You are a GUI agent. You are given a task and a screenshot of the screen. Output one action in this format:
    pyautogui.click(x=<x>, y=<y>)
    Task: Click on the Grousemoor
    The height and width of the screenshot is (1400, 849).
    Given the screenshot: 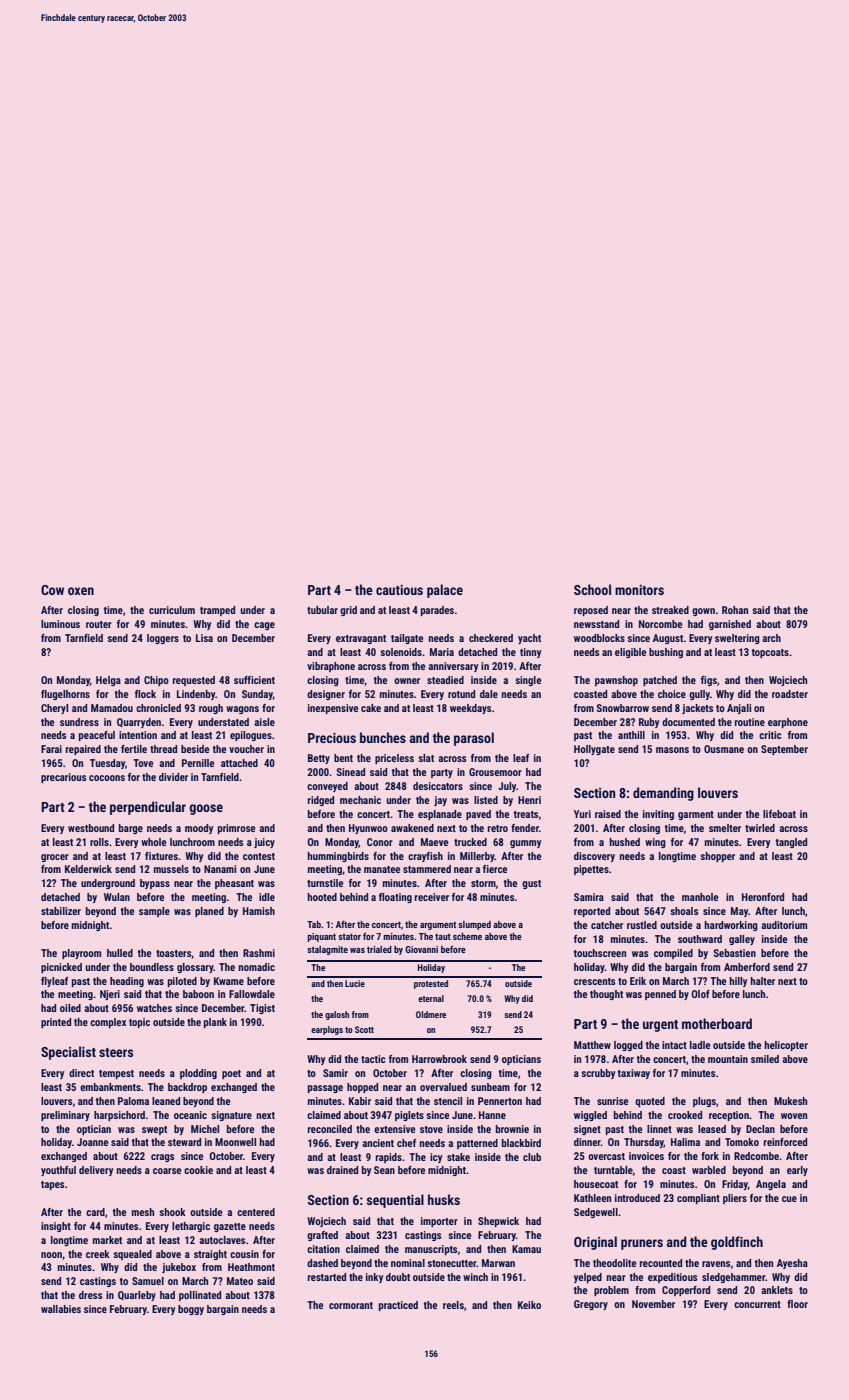 What is the action you would take?
    pyautogui.click(x=495, y=772)
